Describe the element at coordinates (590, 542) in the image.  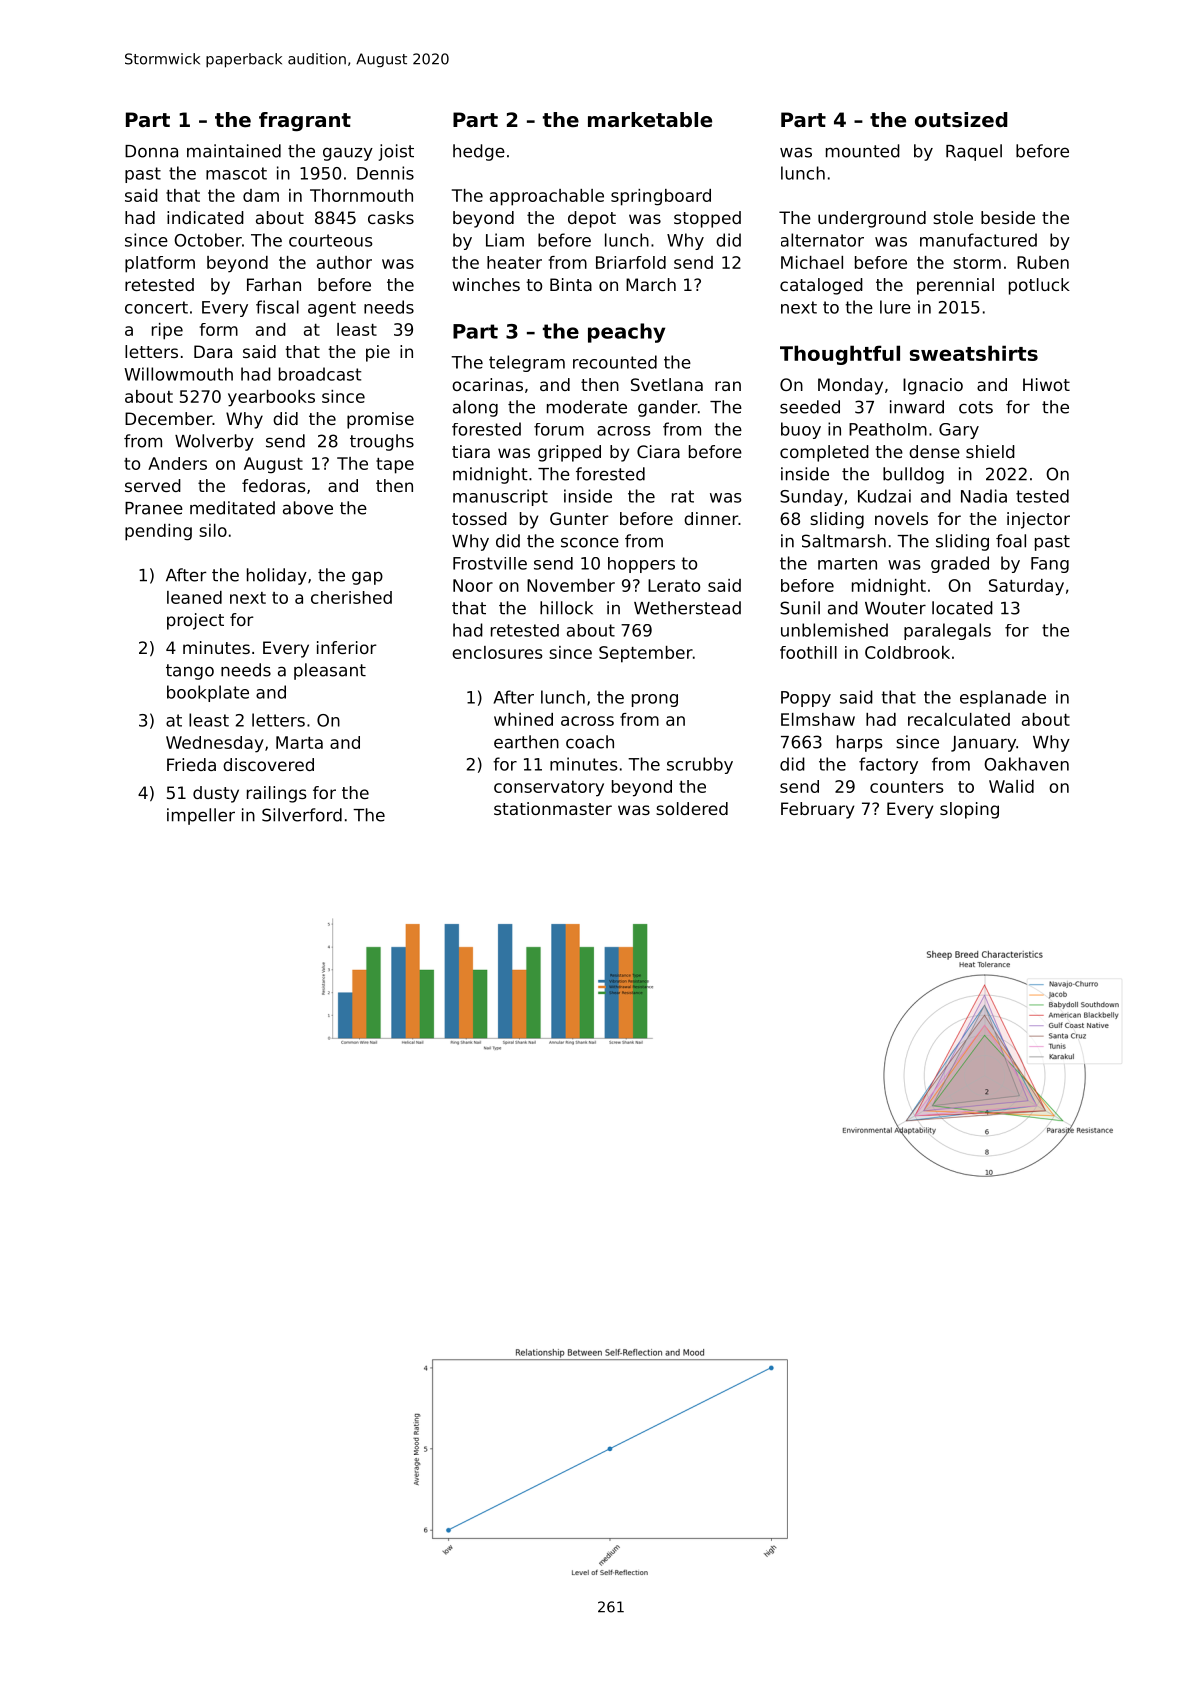
I see `sconce` at that location.
